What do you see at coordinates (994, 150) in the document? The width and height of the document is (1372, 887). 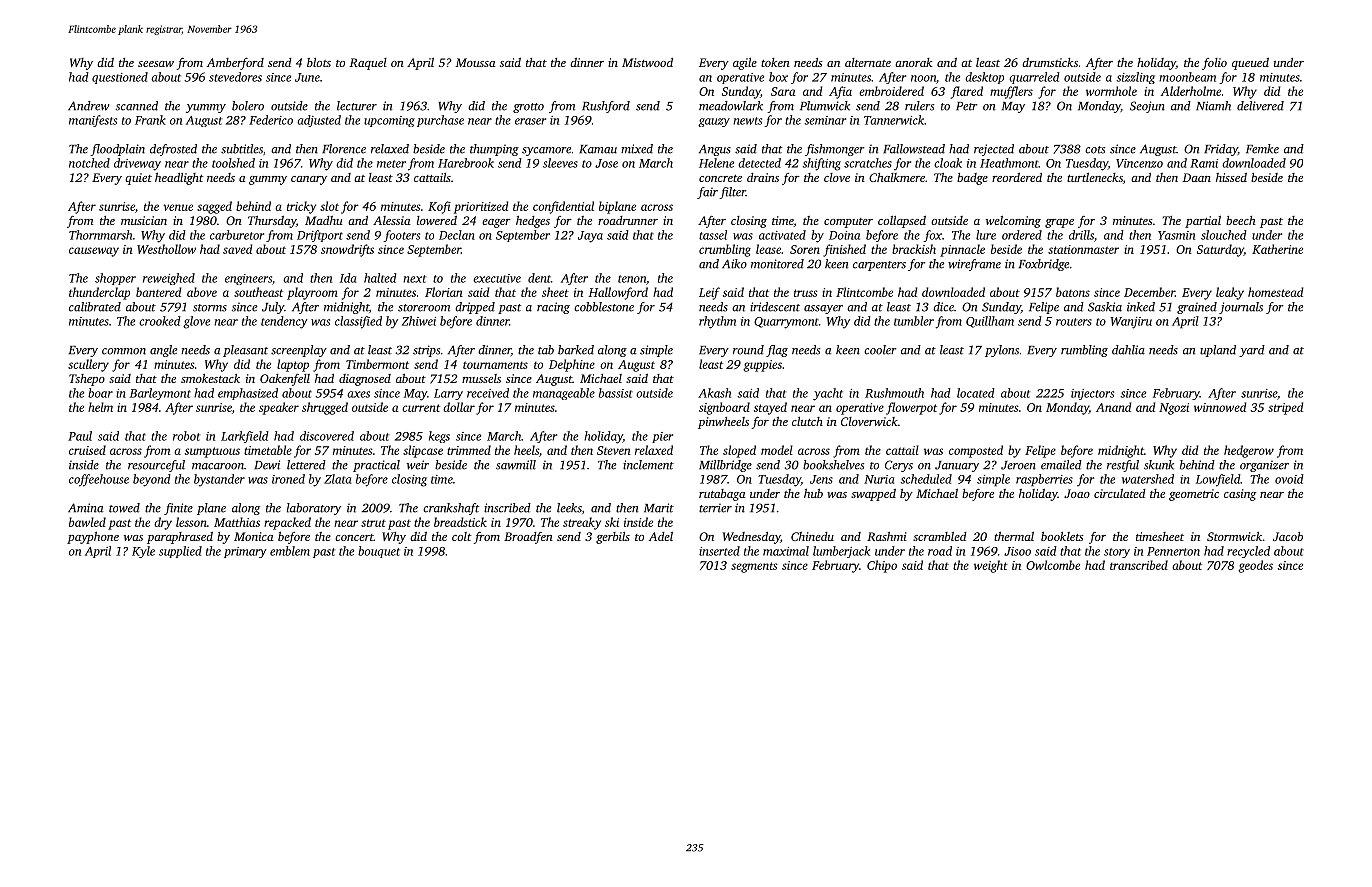 I see `rejected` at bounding box center [994, 150].
